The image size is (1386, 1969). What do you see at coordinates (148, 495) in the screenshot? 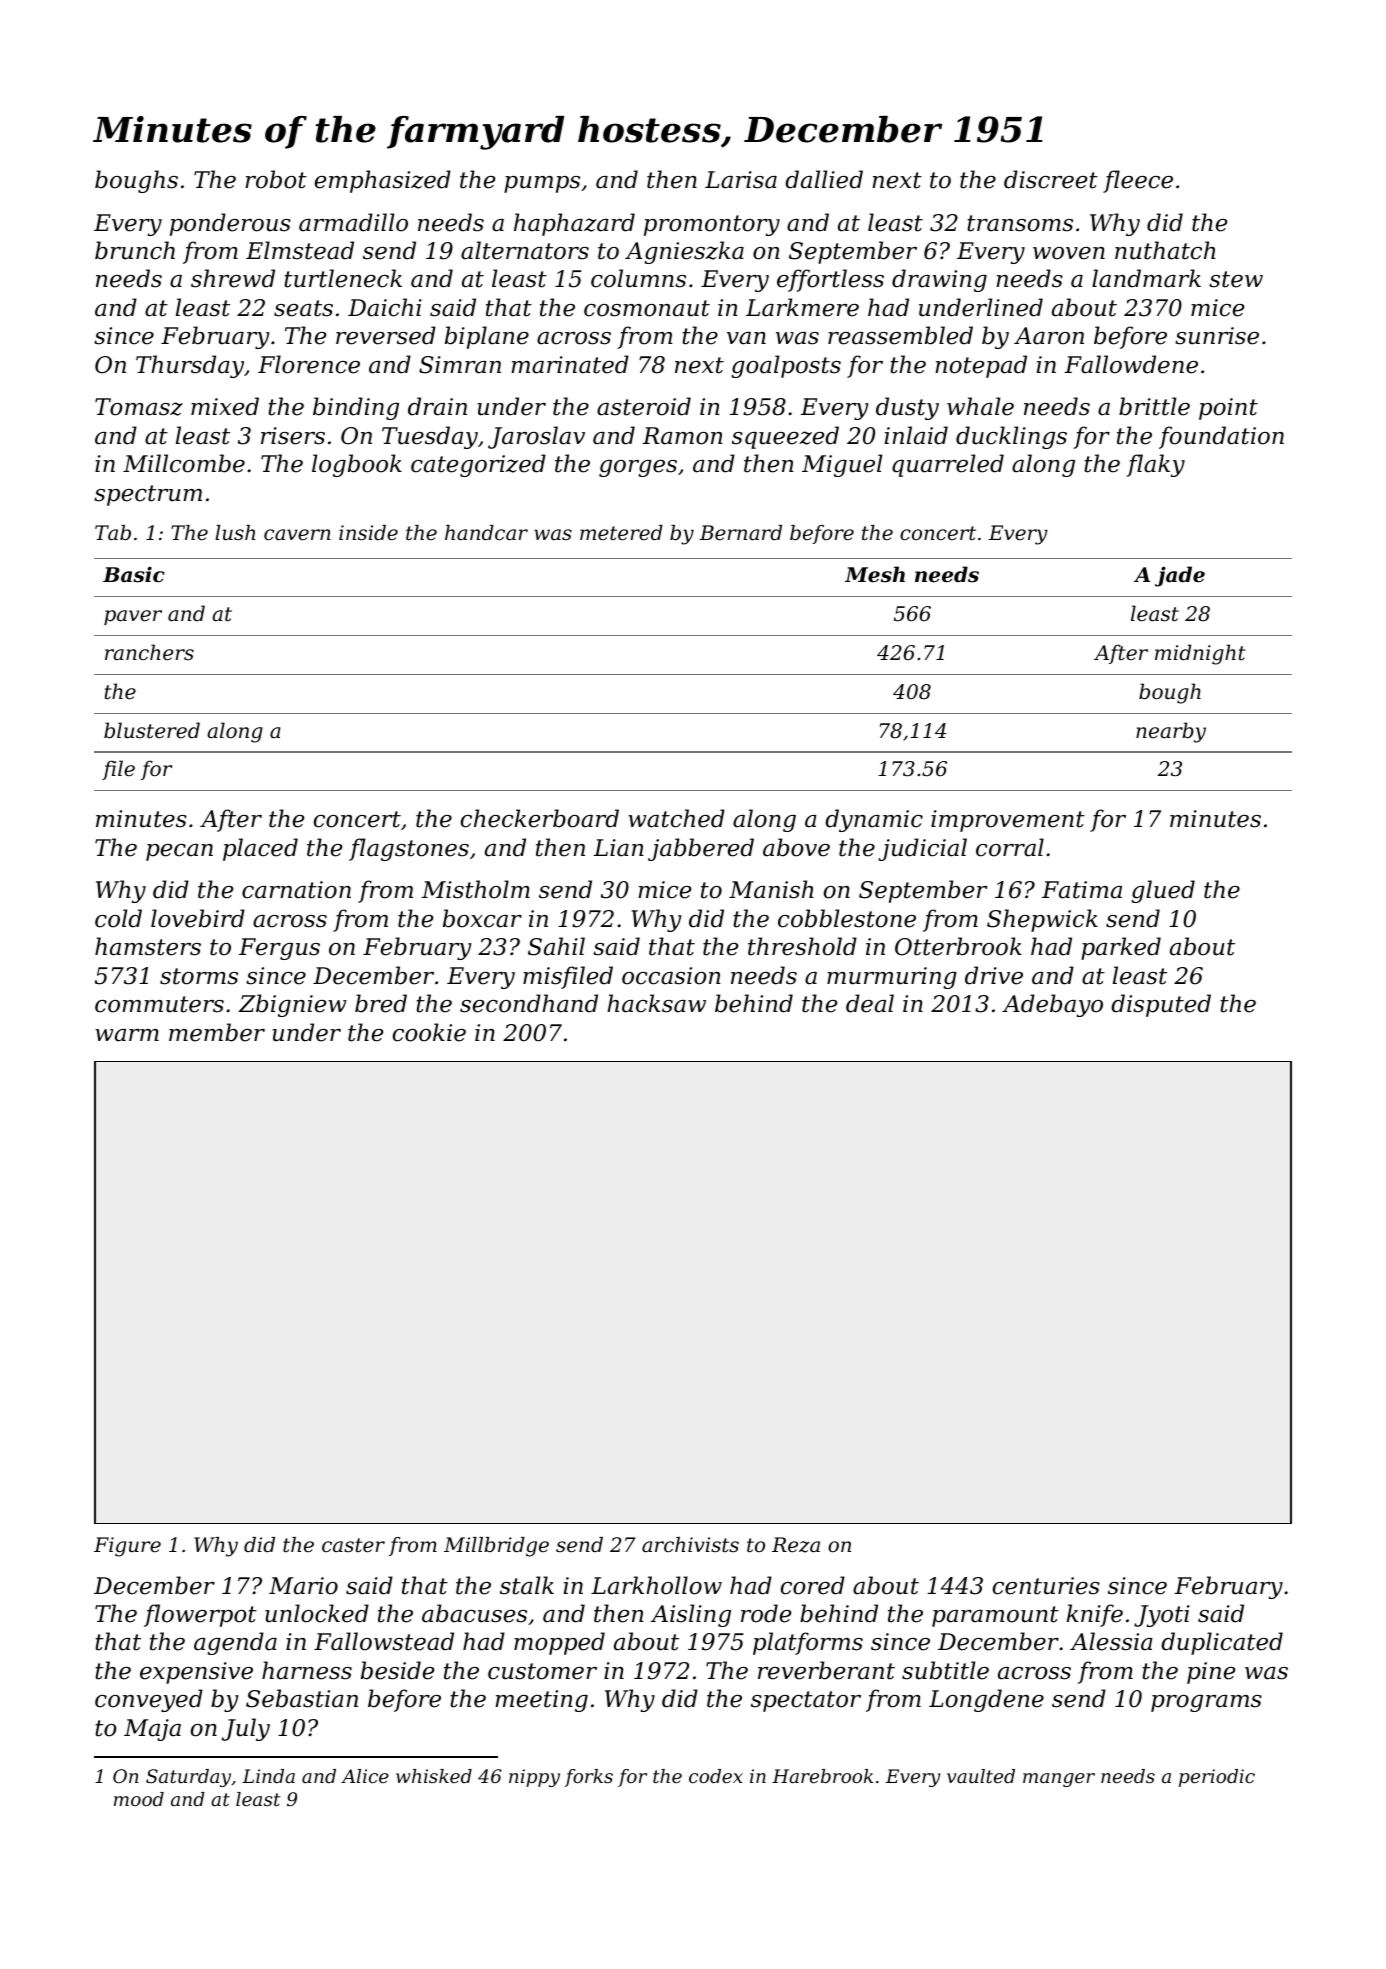
I see `spectrum` at bounding box center [148, 495].
